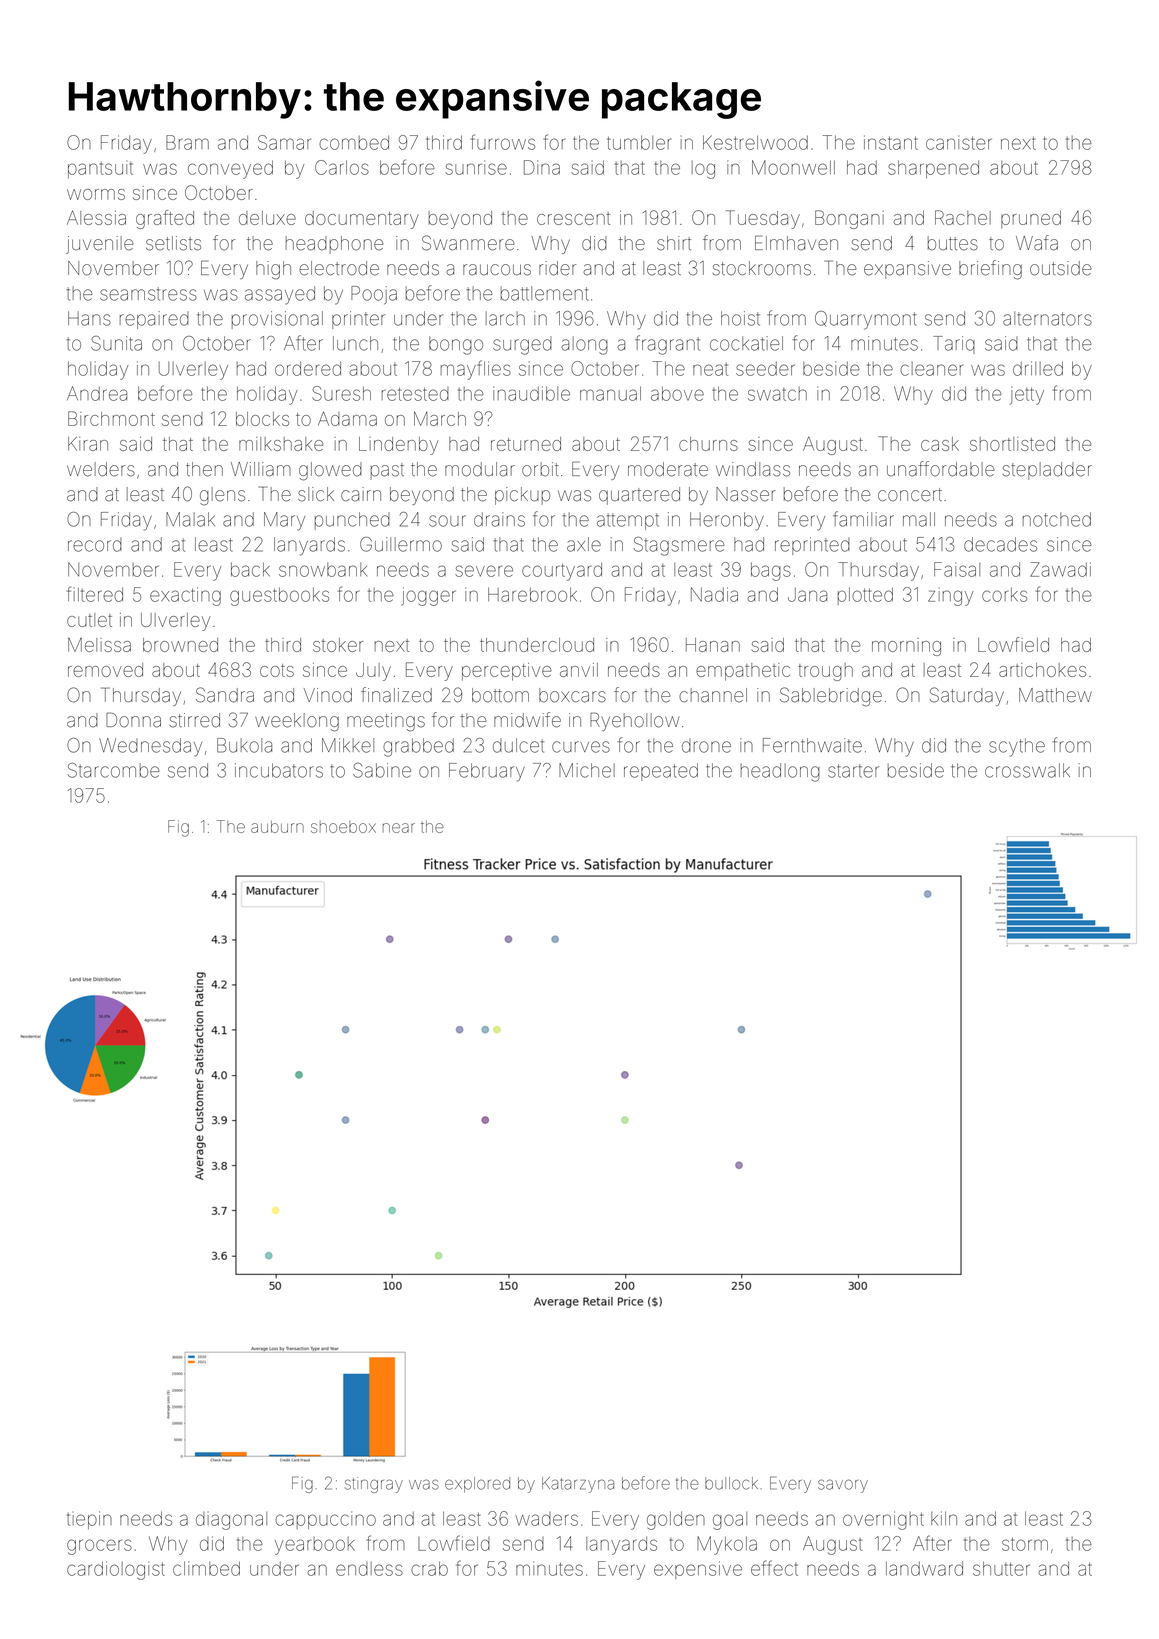 The width and height of the document is (1159, 1639). I want to click on auburn, so click(277, 826).
